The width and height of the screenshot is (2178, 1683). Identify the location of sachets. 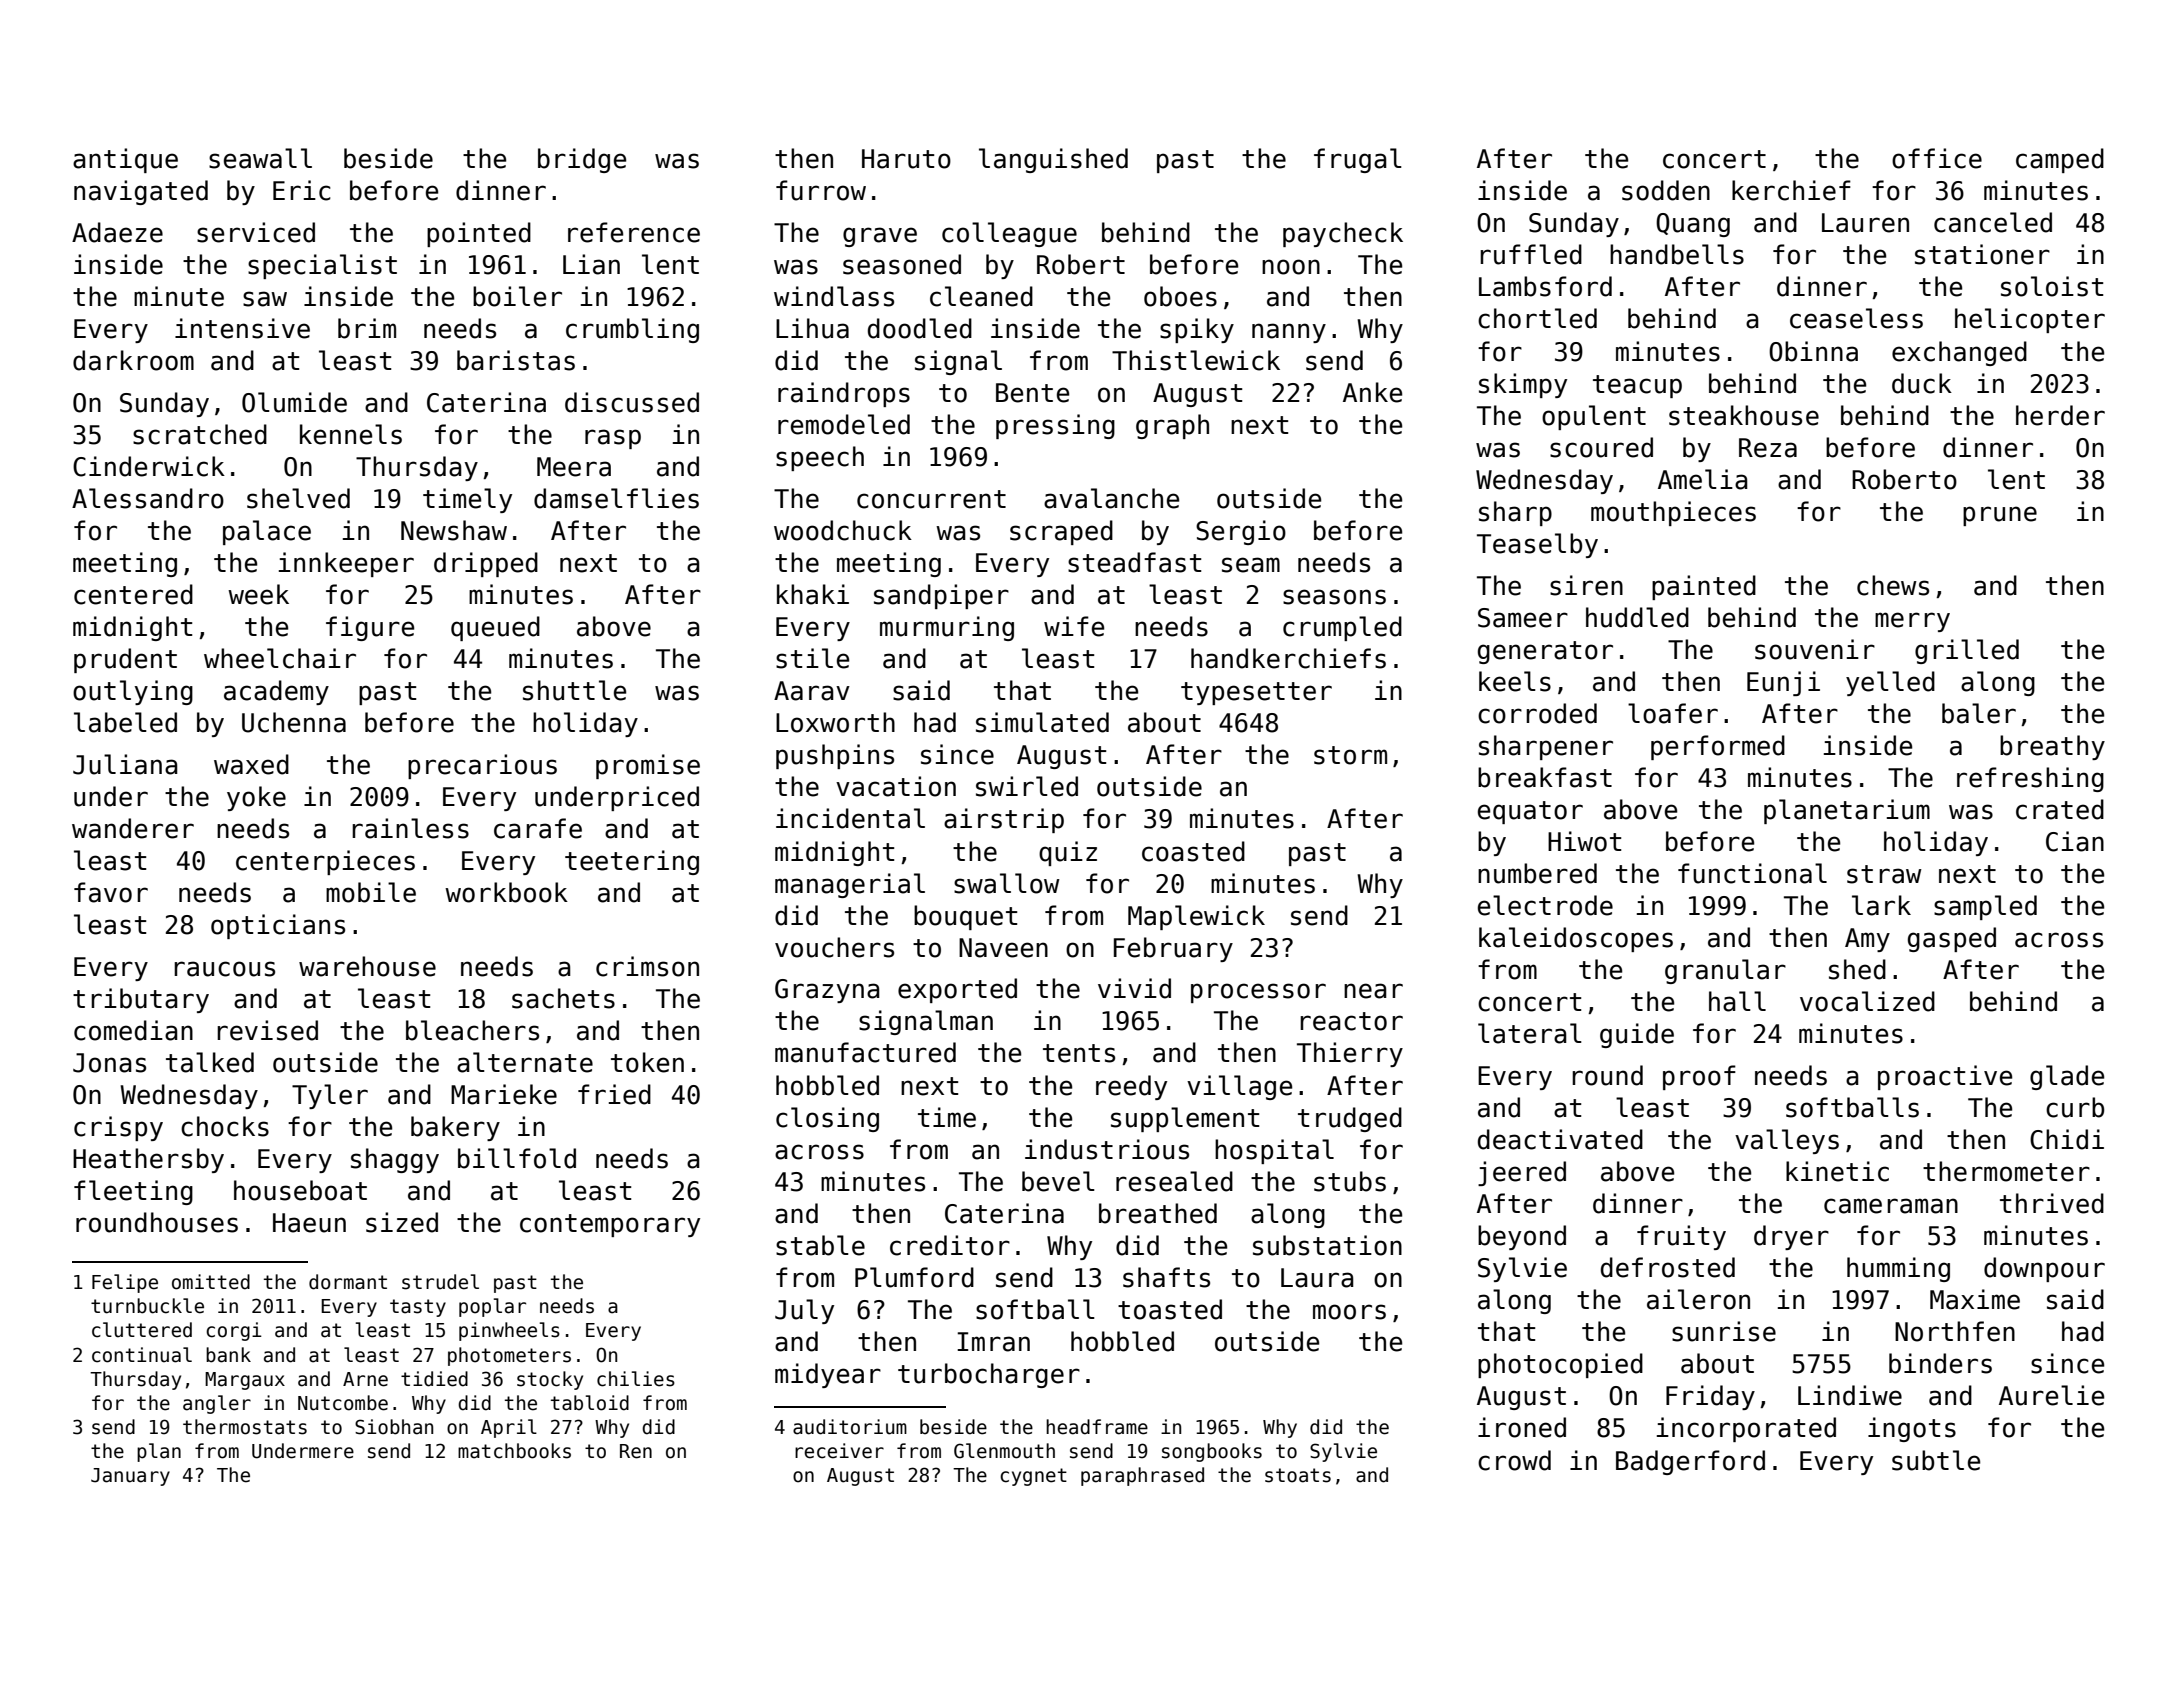
(563, 998).
